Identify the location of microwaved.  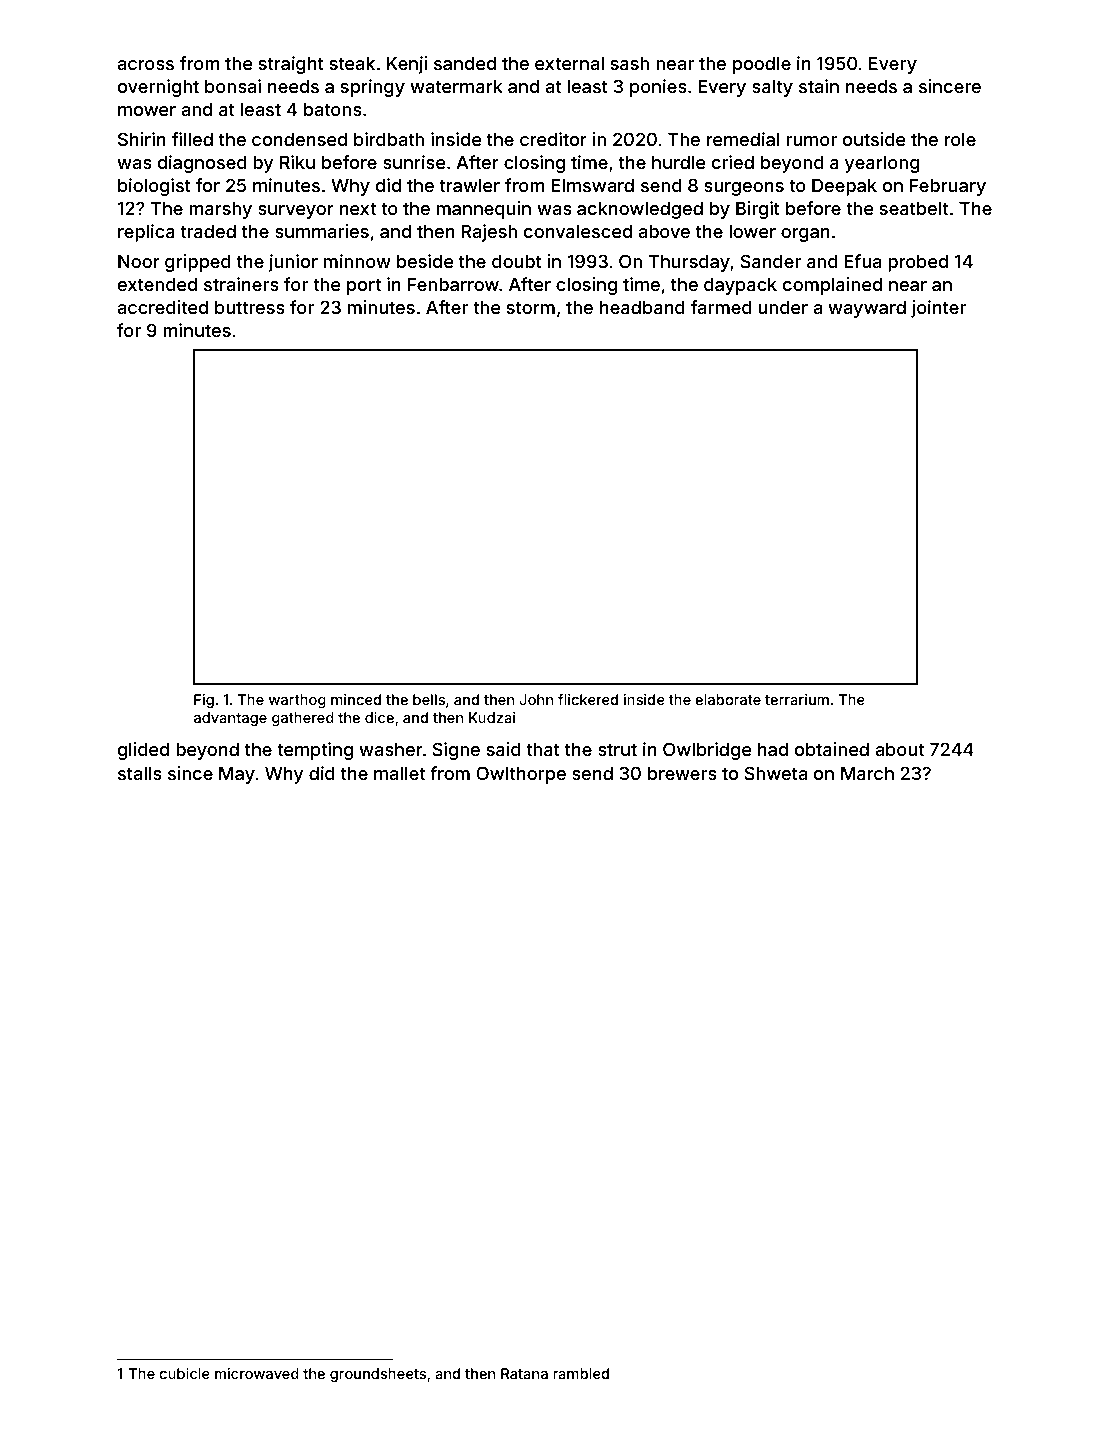
(257, 1373).
